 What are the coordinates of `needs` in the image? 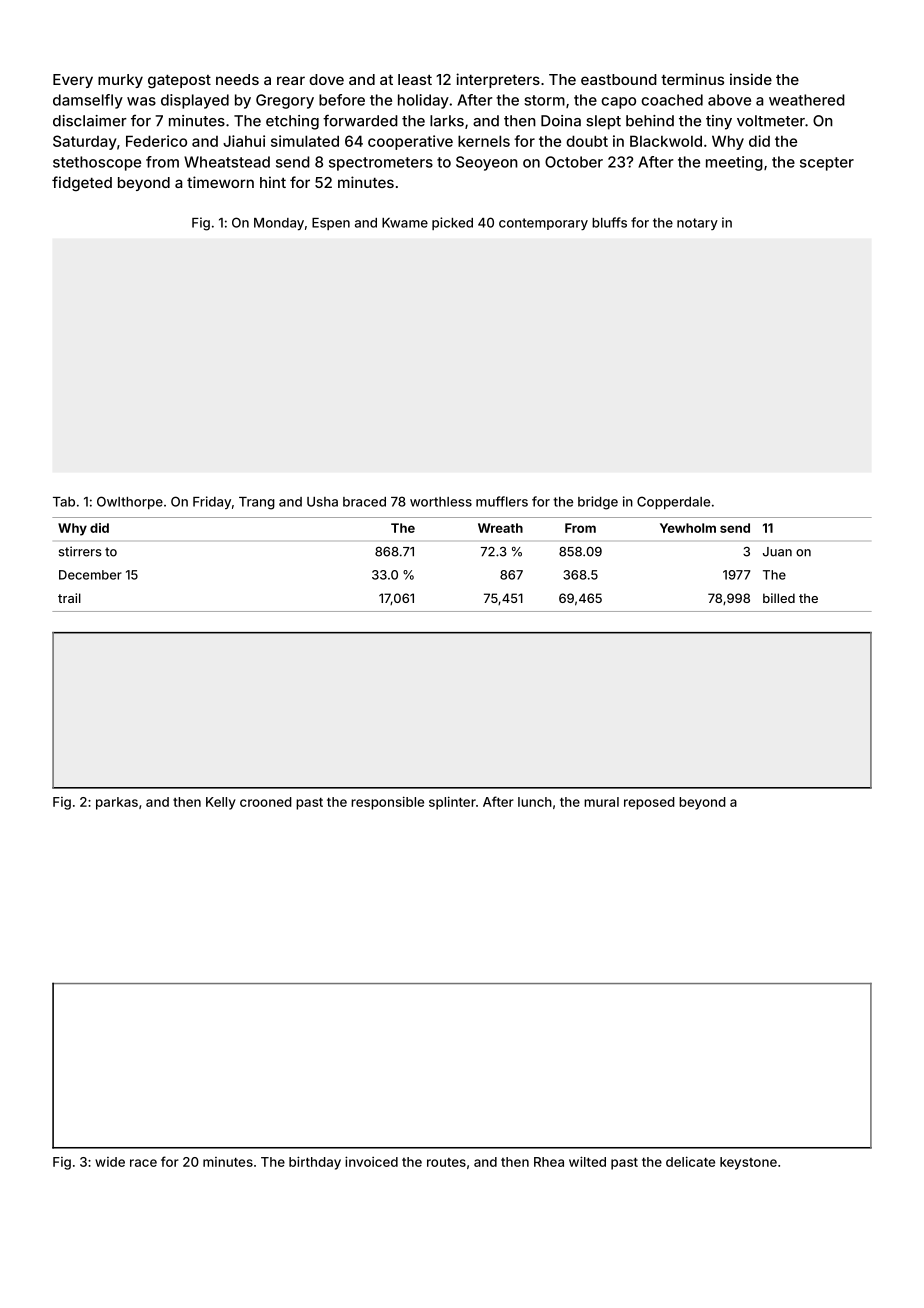 It's located at (237, 79).
